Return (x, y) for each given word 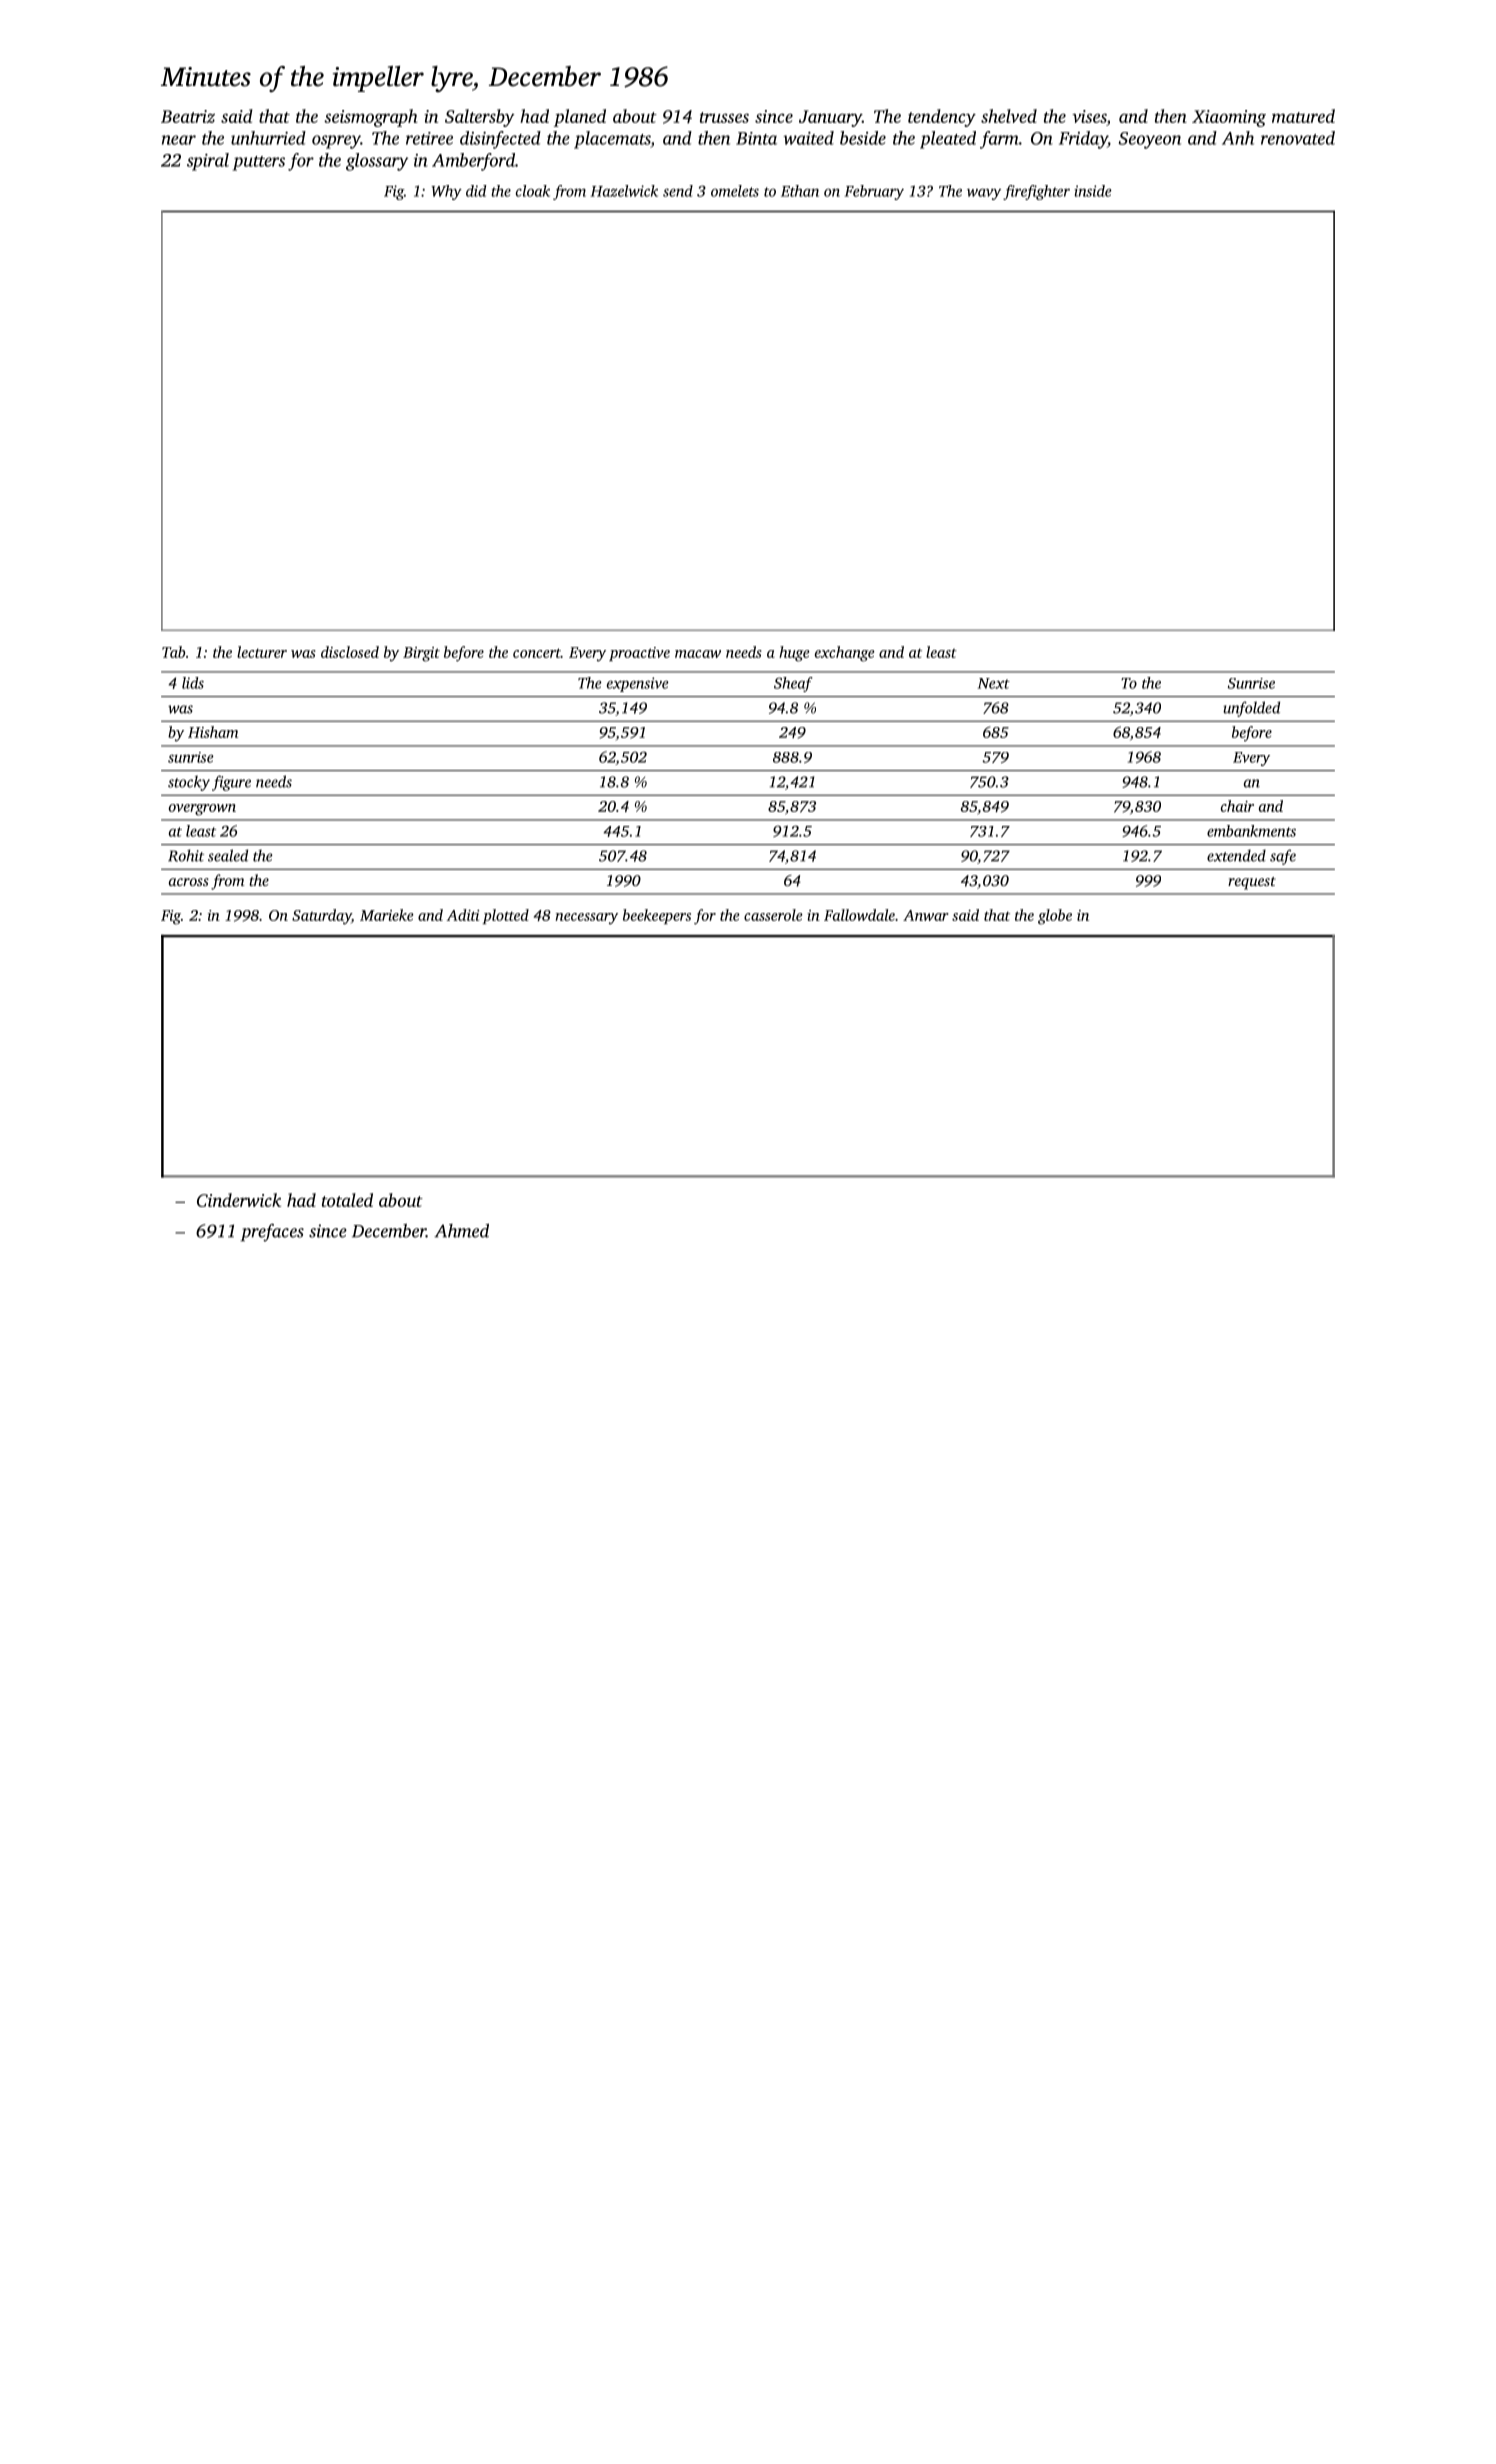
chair (1237, 806)
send (678, 191)
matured (1303, 116)
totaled (347, 1200)
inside (1093, 191)
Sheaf (793, 684)
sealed (228, 855)
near (179, 140)
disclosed (350, 652)
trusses (724, 117)
